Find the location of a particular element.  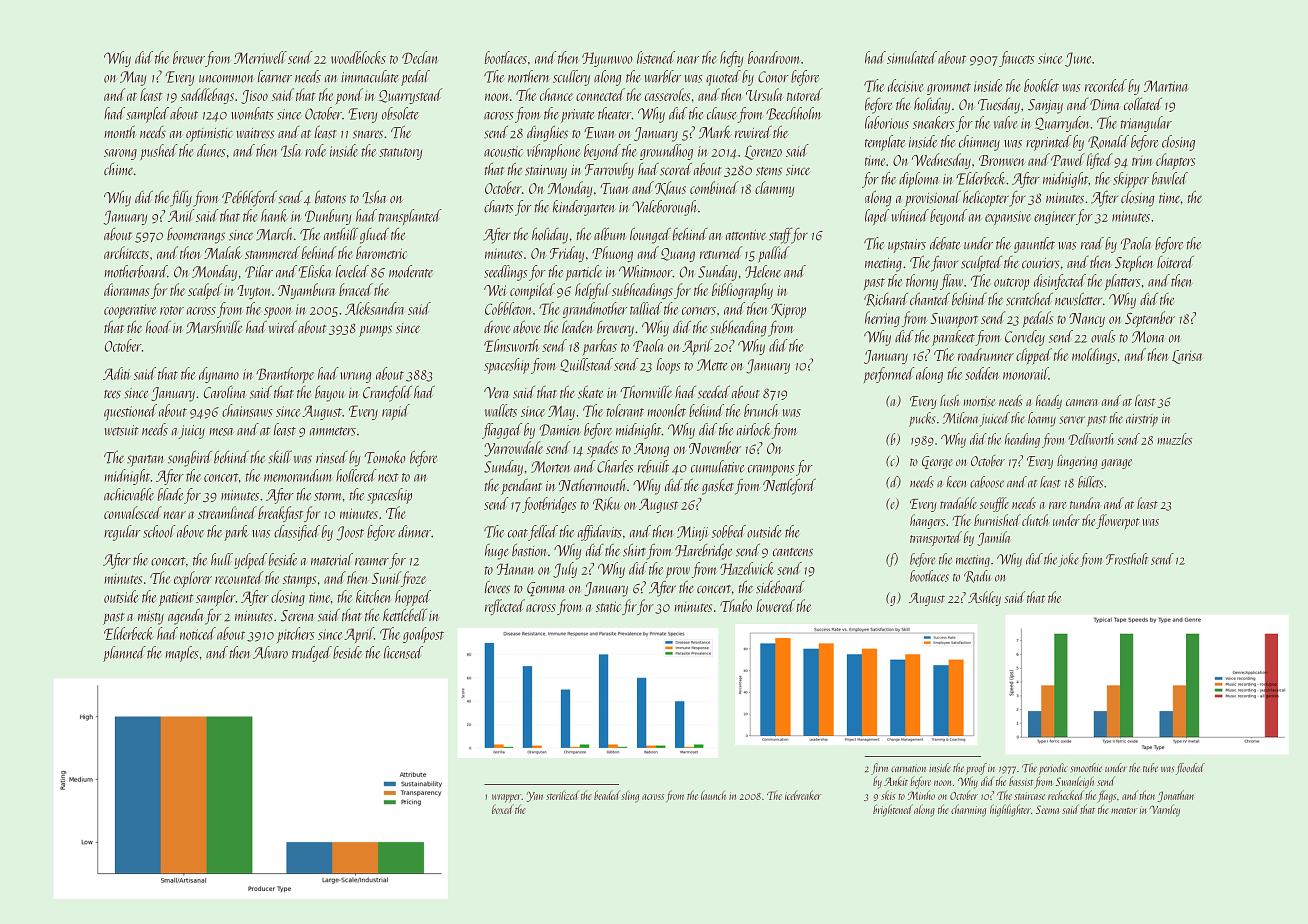

bibliography is located at coordinates (742, 291).
